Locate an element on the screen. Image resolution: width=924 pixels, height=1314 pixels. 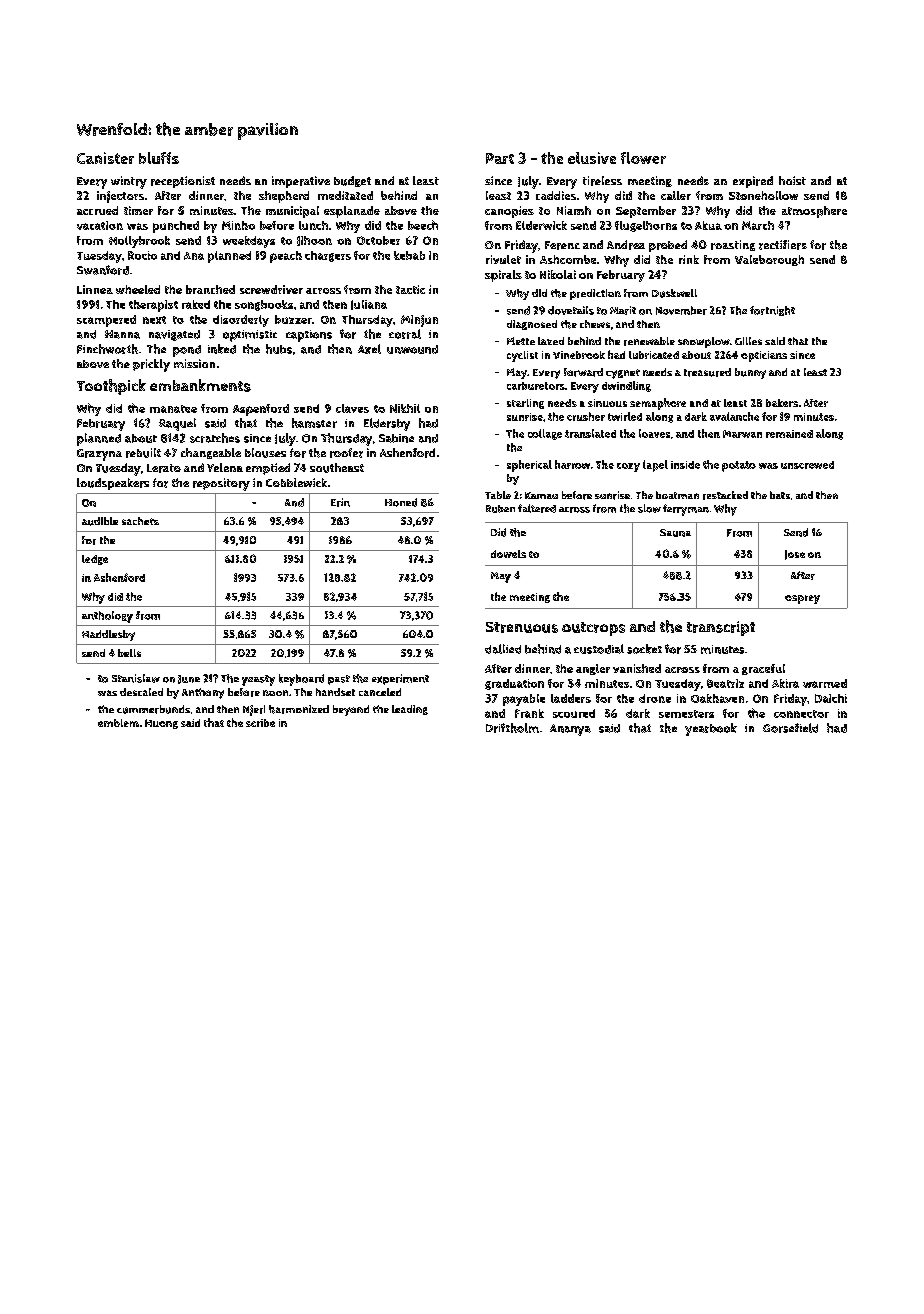
screwdriver is located at coordinates (271, 289).
